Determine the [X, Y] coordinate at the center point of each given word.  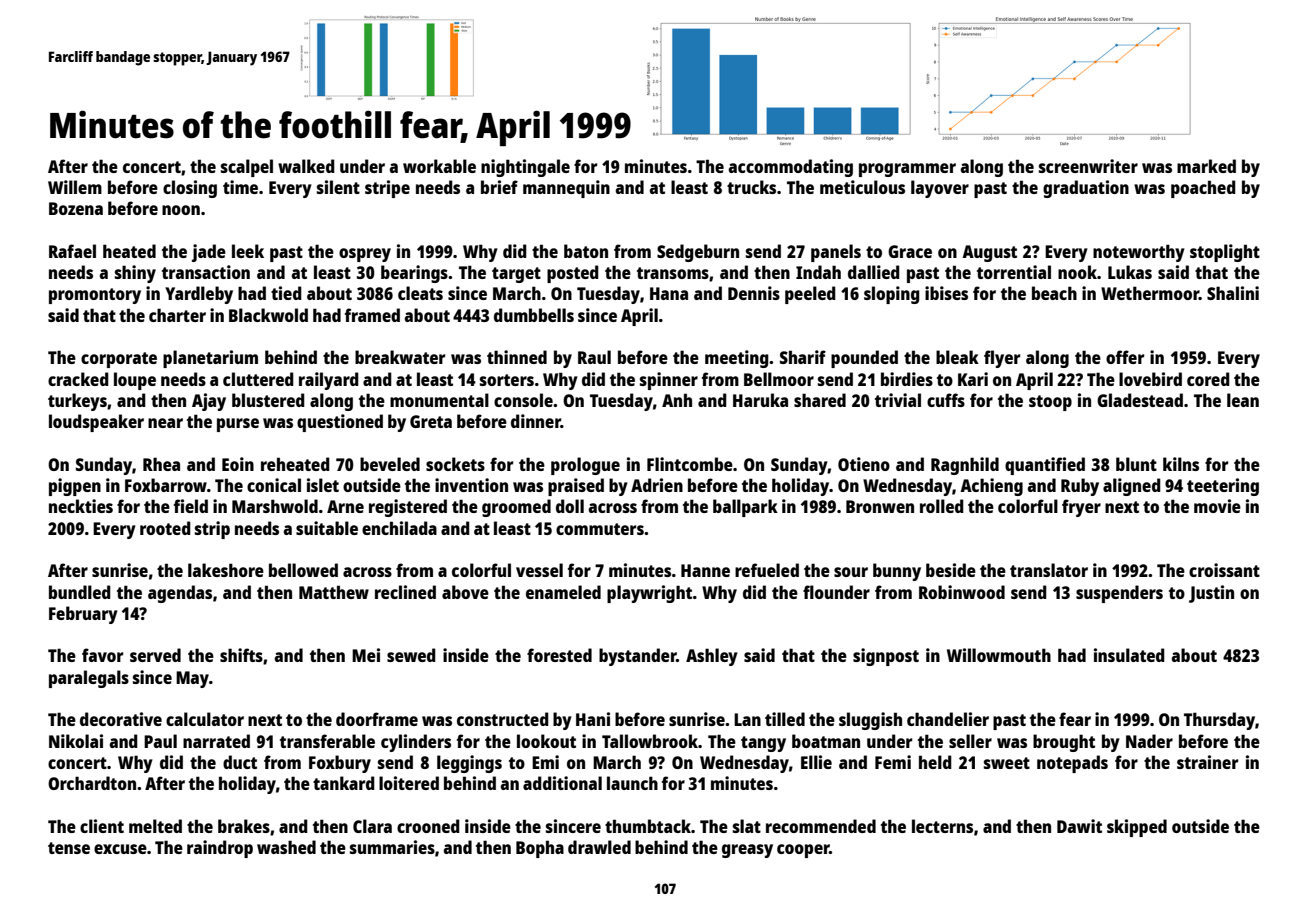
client [102, 826]
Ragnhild [965, 466]
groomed [516, 508]
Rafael [72, 251]
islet [323, 485]
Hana [669, 293]
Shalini [1233, 293]
